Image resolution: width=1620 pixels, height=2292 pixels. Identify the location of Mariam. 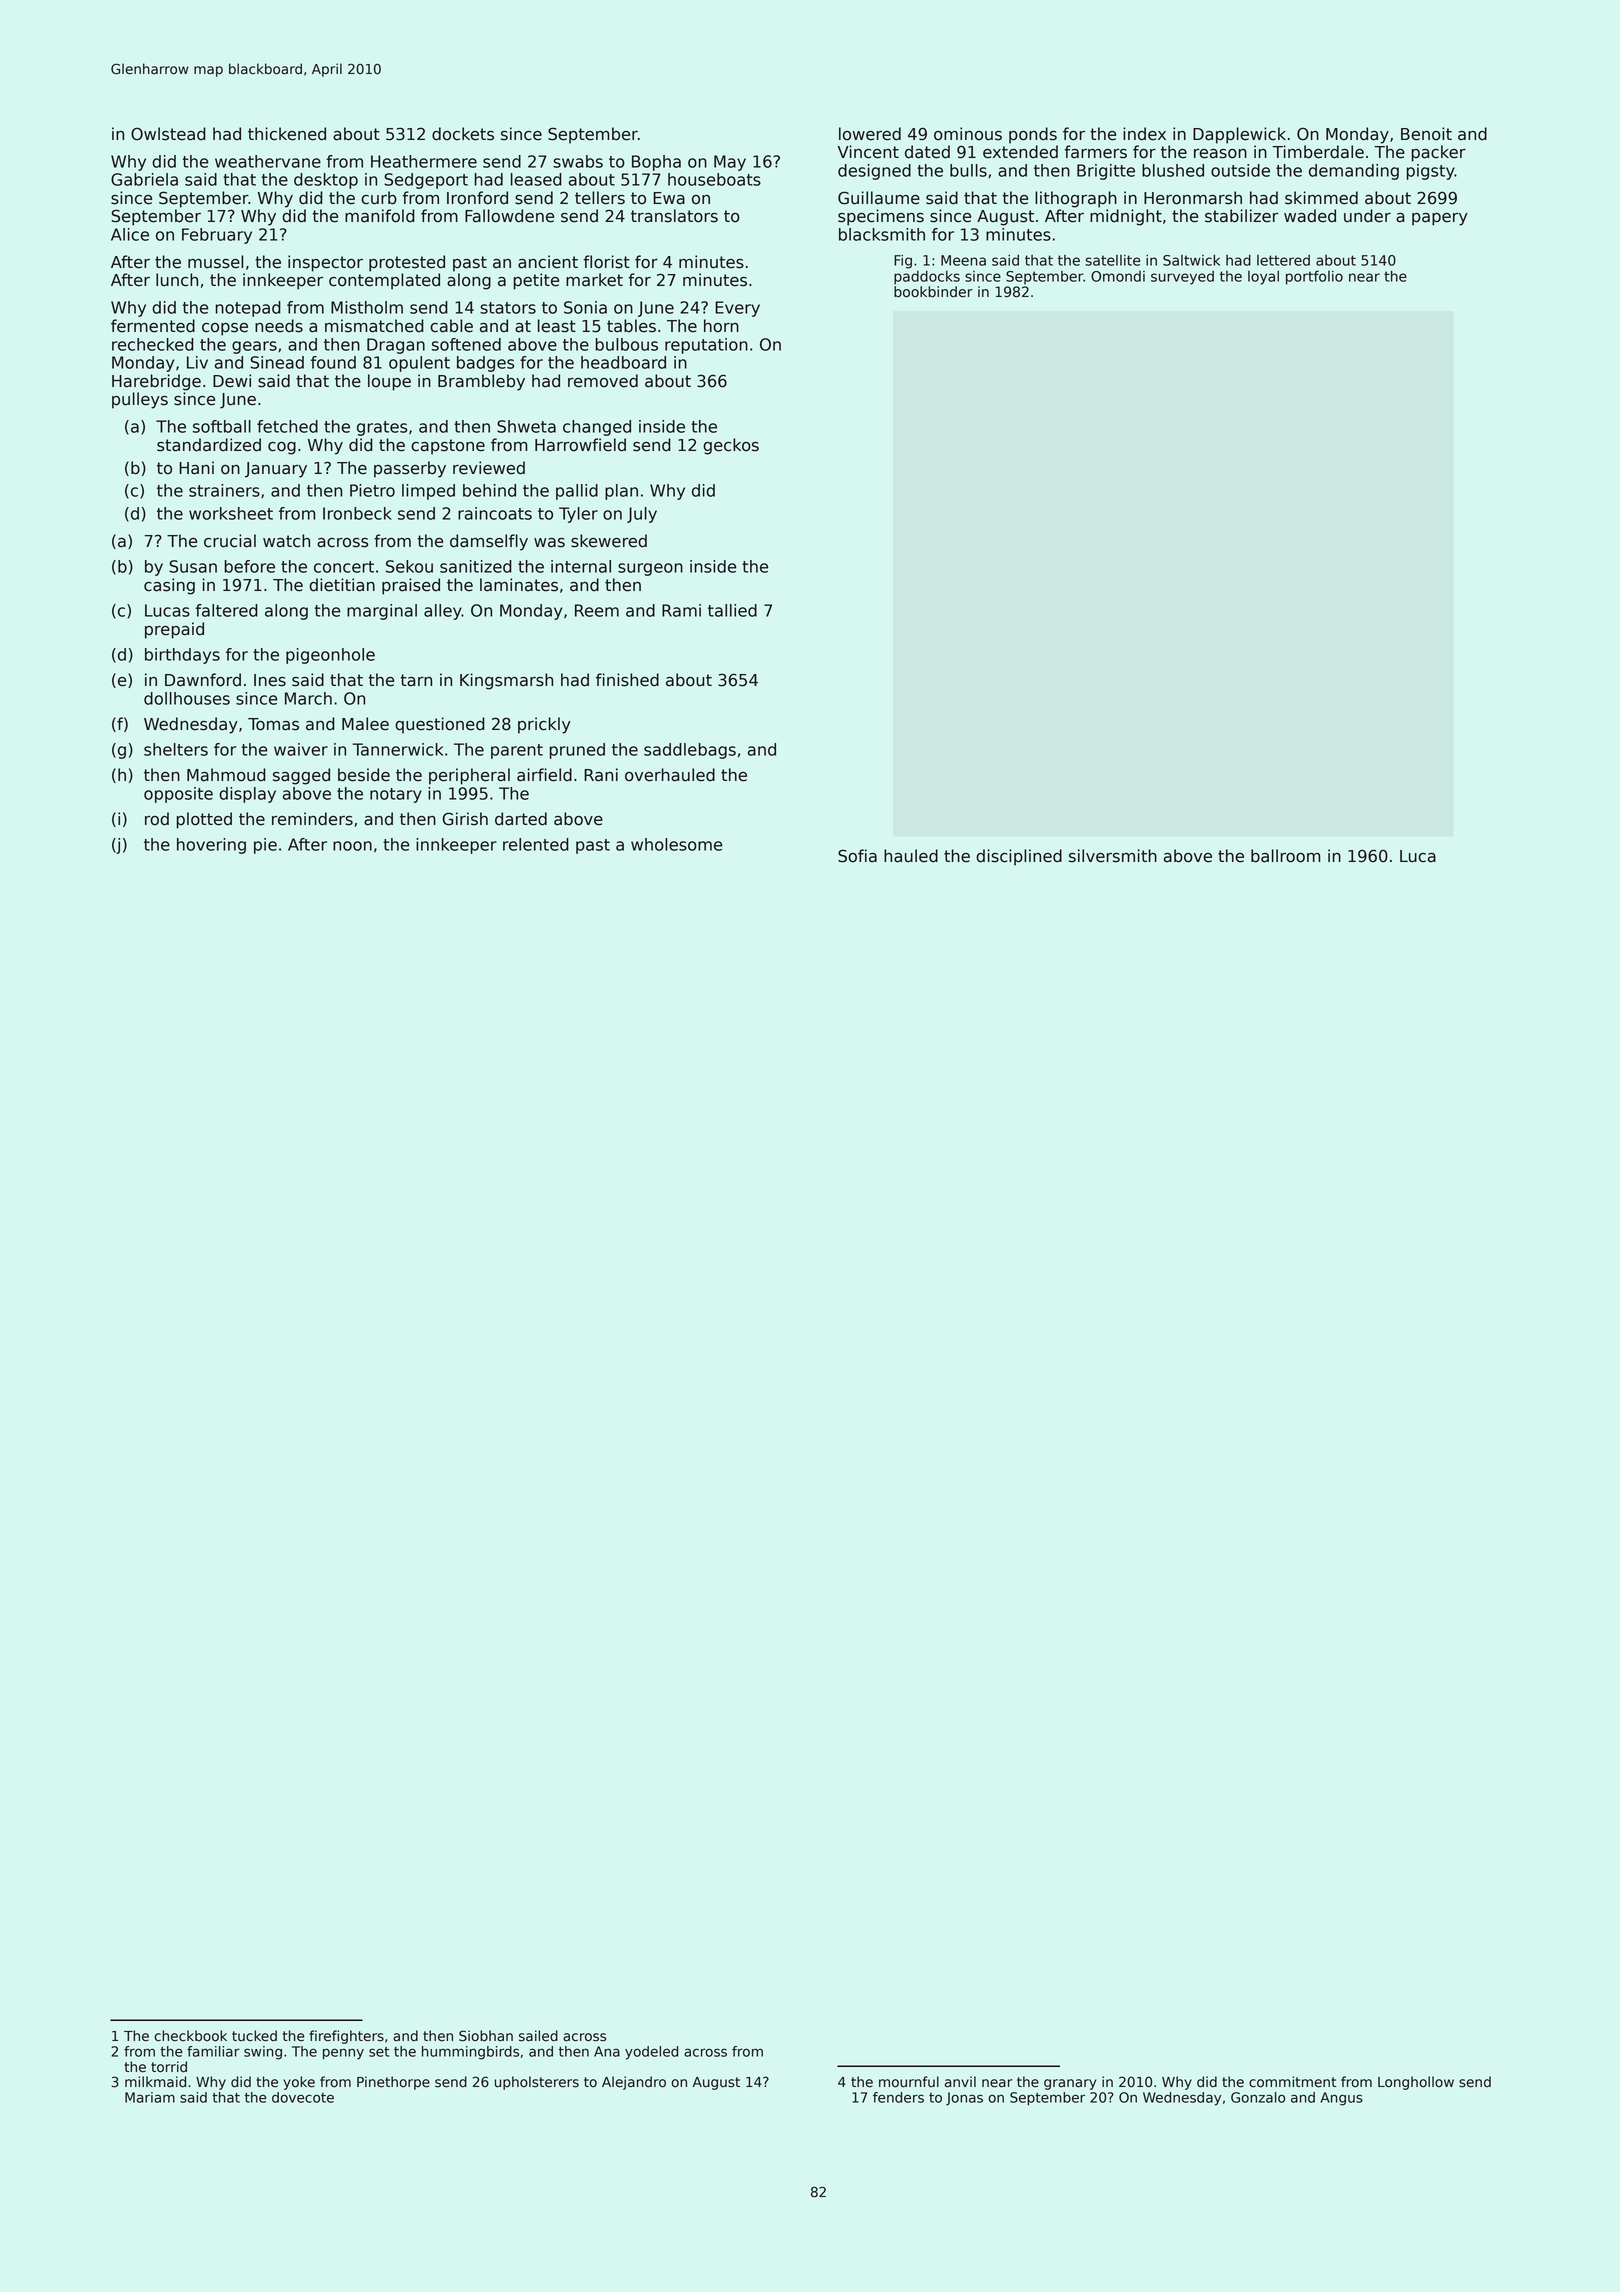
(150, 2097).
